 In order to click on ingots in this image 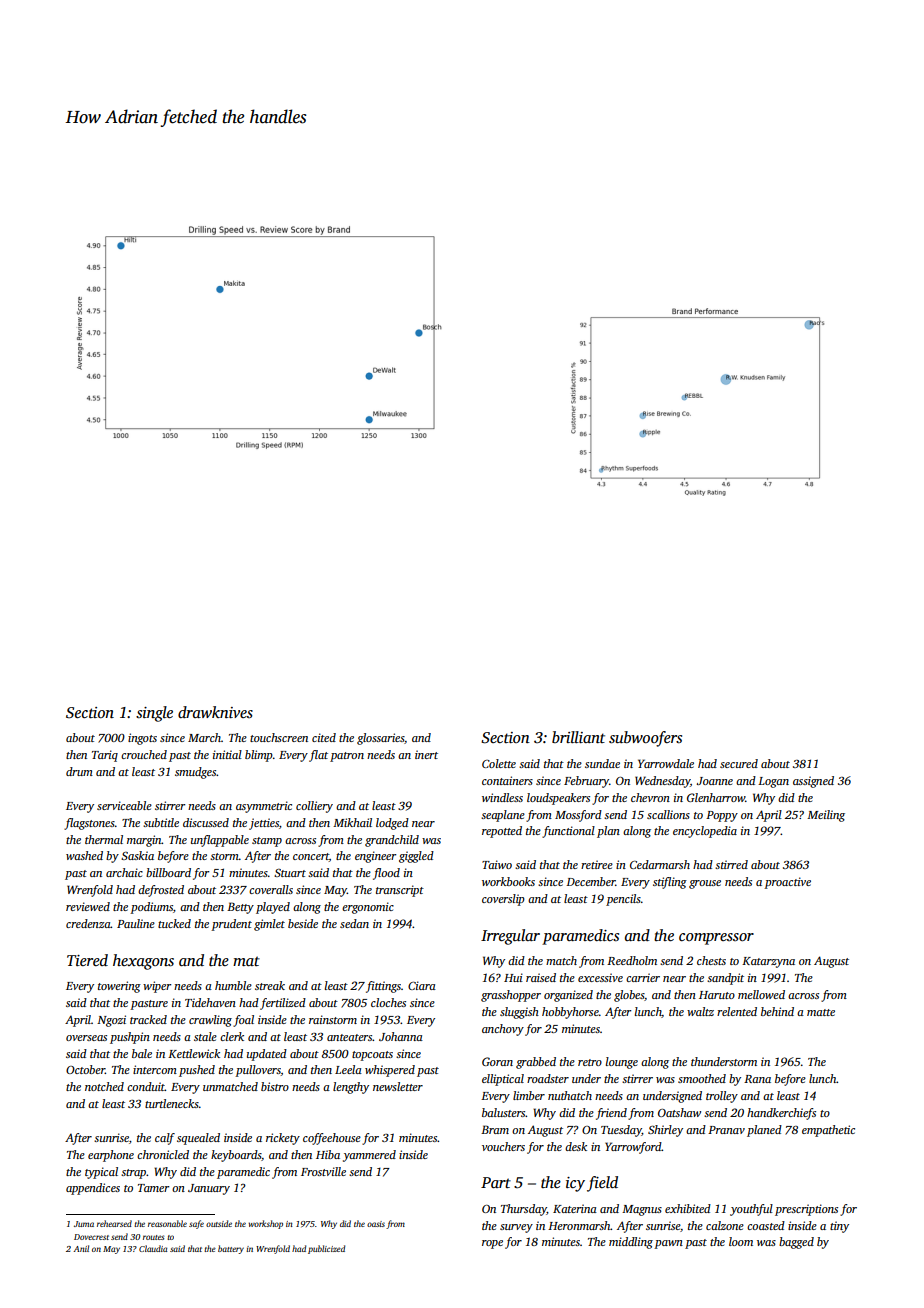, I will do `click(142, 739)`.
